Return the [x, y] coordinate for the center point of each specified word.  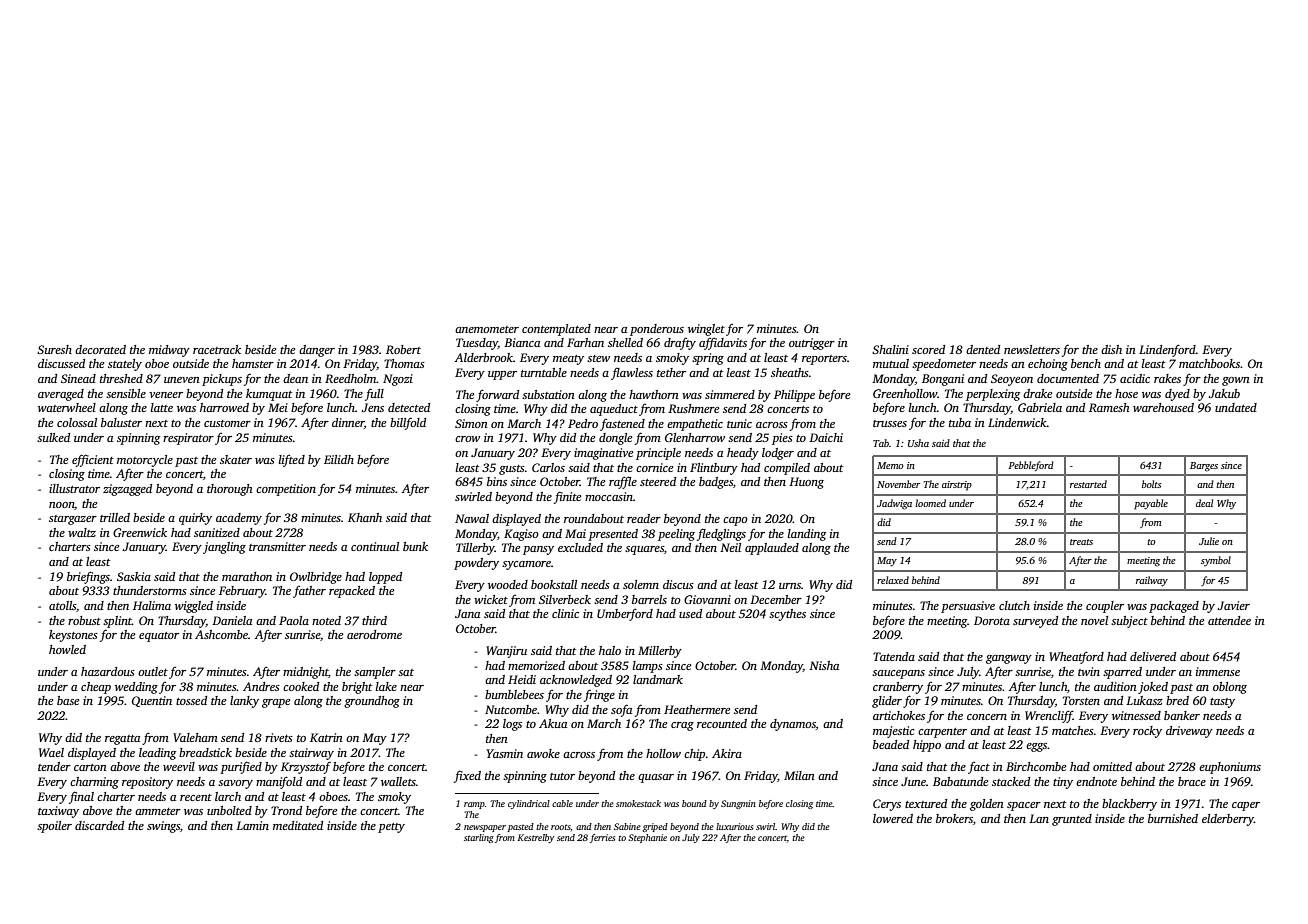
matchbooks [1209, 363]
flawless [632, 374]
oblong [1230, 688]
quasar [656, 778]
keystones [73, 636]
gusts [512, 470]
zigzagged [127, 490]
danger [317, 351]
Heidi [522, 679]
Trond [286, 810]
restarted [1088, 484]
